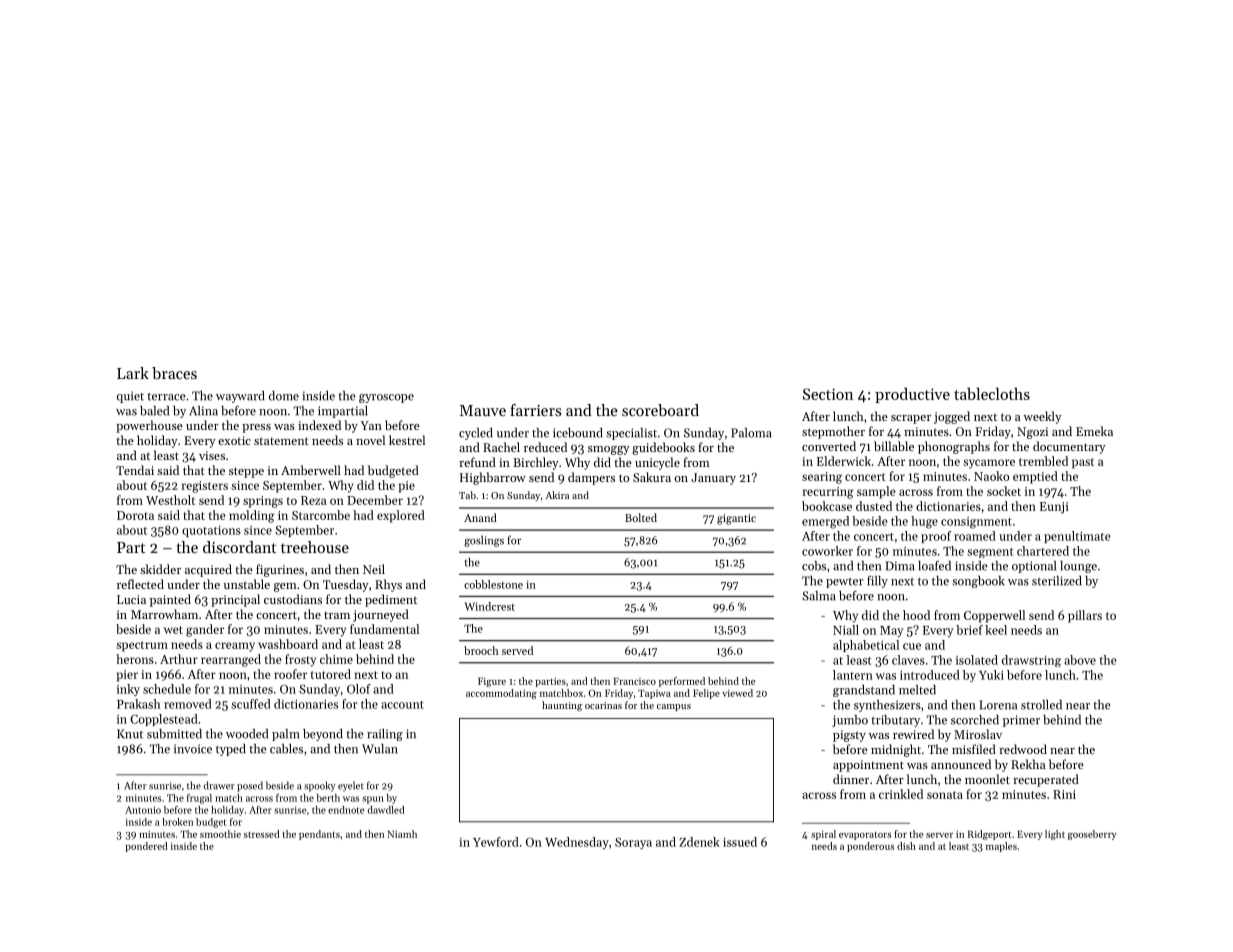 This image has height=952, width=1233. I want to click on trembled, so click(1043, 461).
